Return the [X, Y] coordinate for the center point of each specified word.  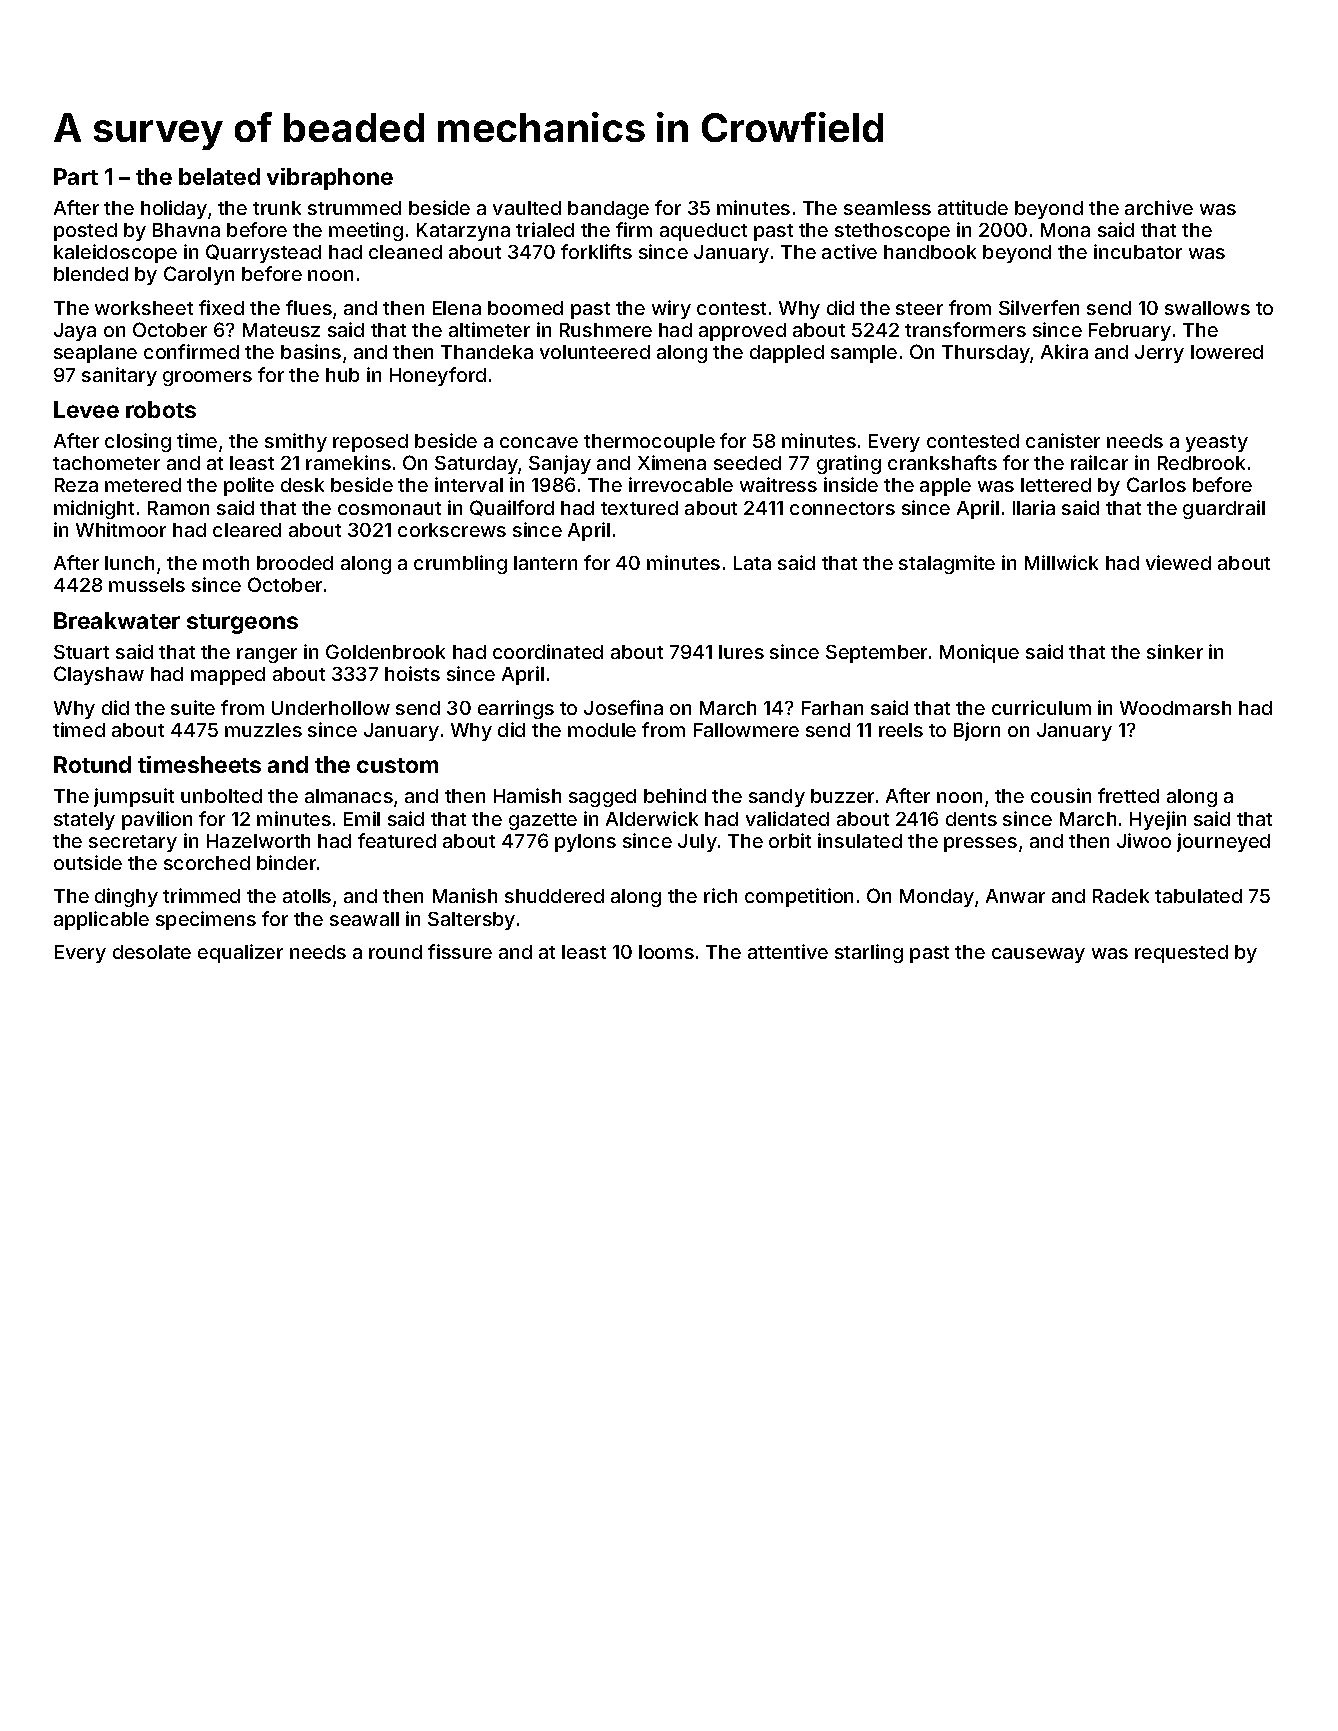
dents [971, 819]
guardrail [1224, 509]
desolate [152, 952]
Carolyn [199, 275]
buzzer [842, 796]
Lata [752, 563]
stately [84, 821]
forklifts [596, 251]
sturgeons [242, 624]
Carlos [1156, 484]
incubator [1138, 251]
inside [851, 484]
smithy [296, 442]
